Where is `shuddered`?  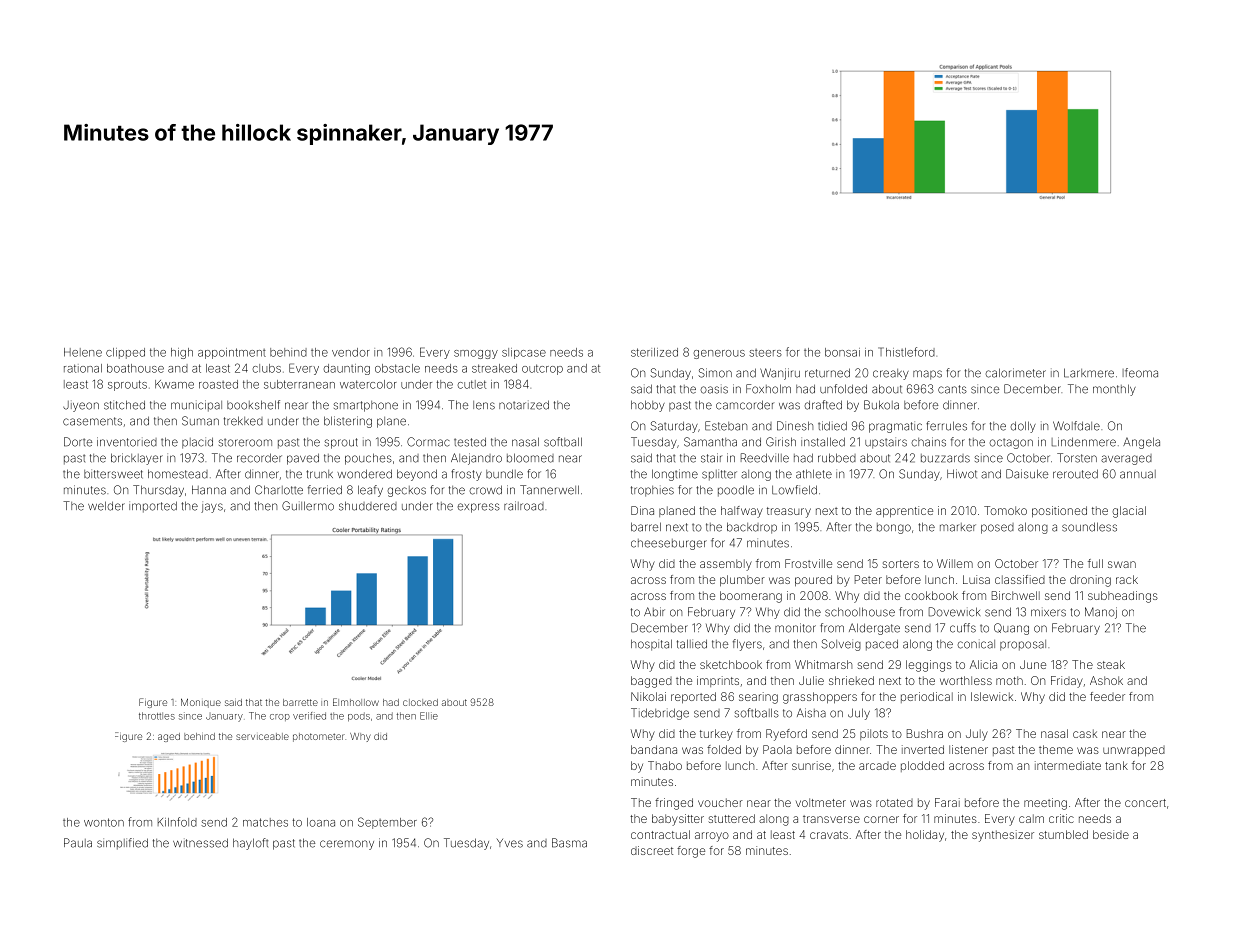
shuddered is located at coordinates (368, 506).
